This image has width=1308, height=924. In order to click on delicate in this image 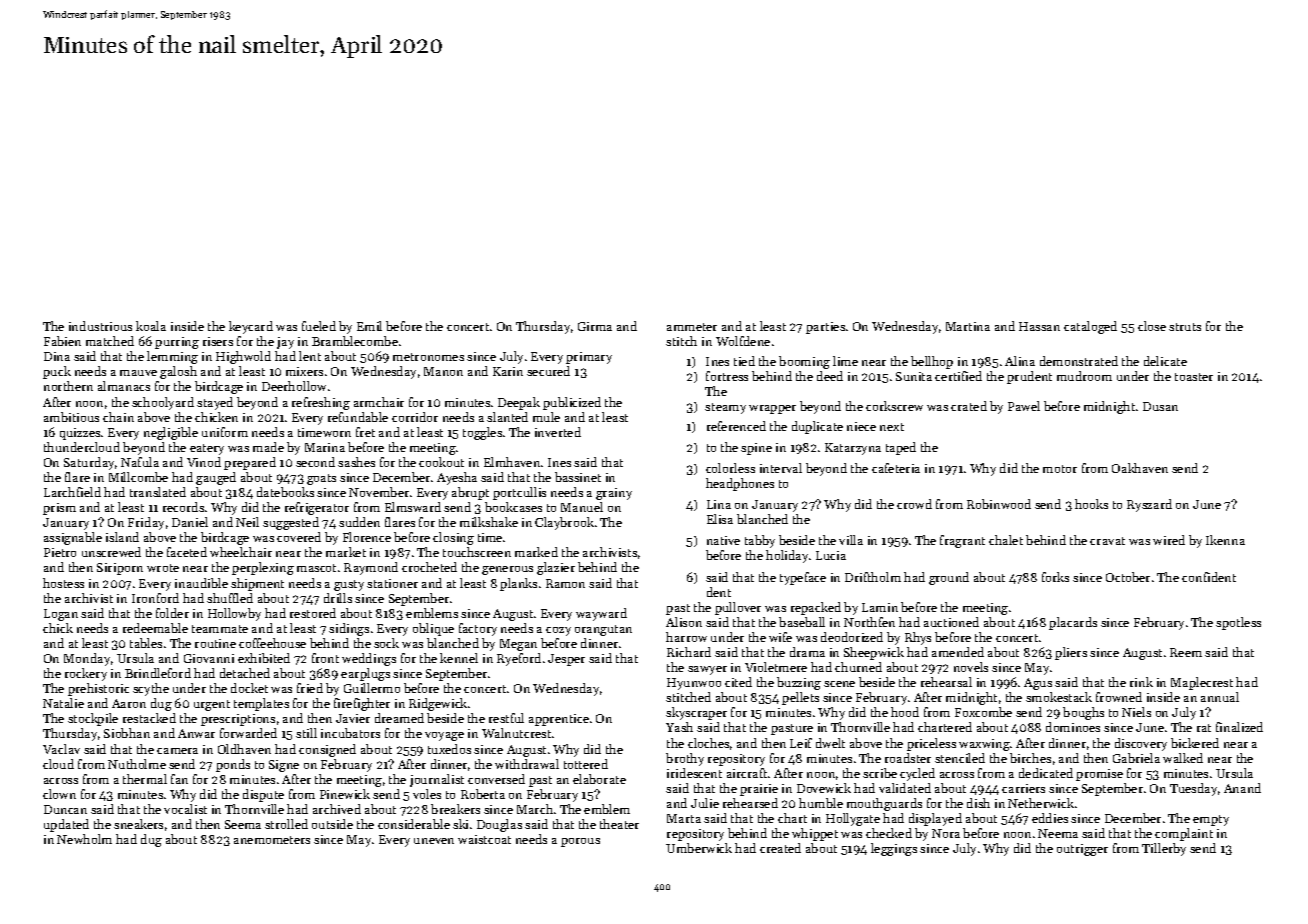, I will do `click(1165, 361)`.
